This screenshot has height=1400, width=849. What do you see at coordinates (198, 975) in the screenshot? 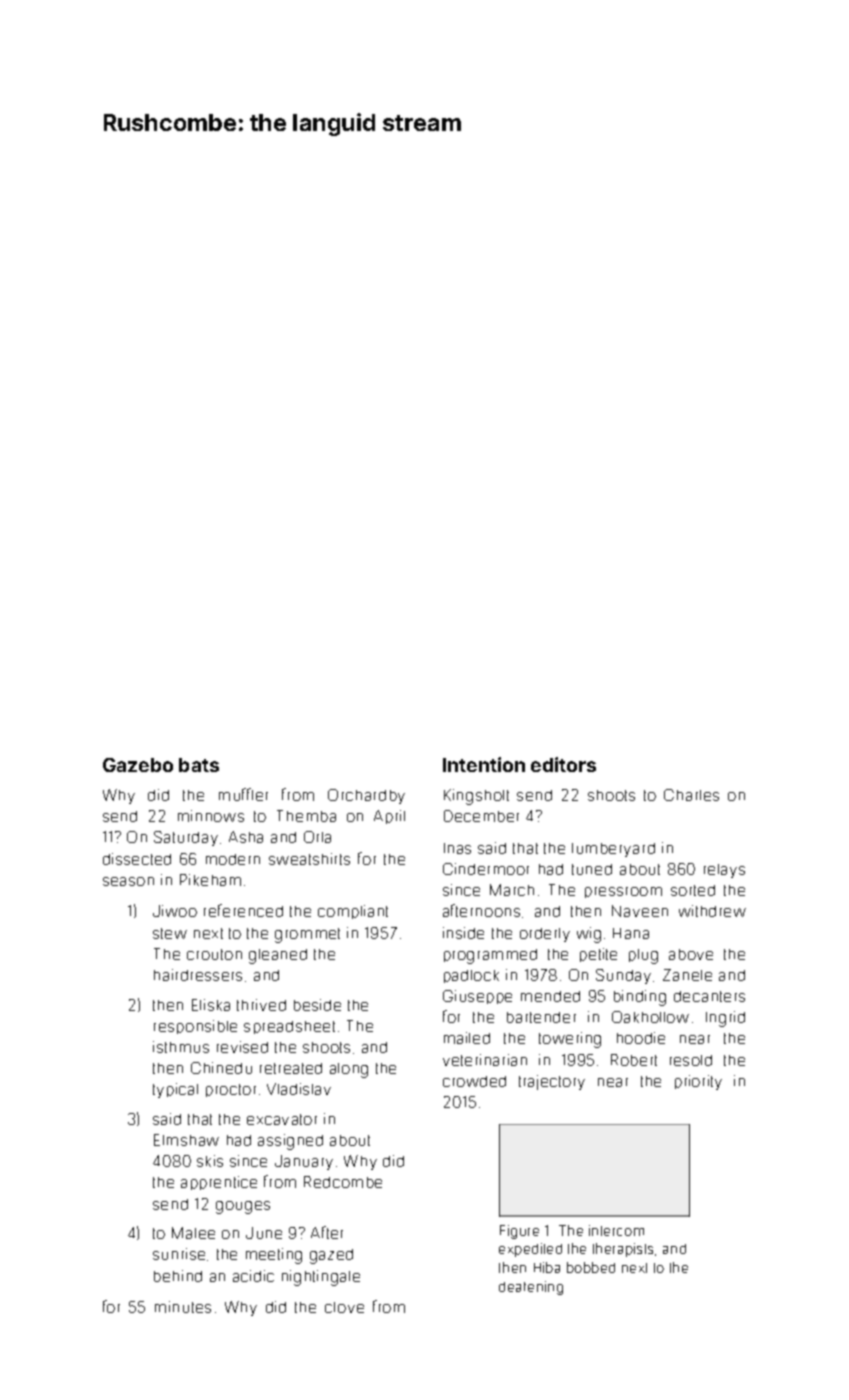
I see `hairdressers` at bounding box center [198, 975].
